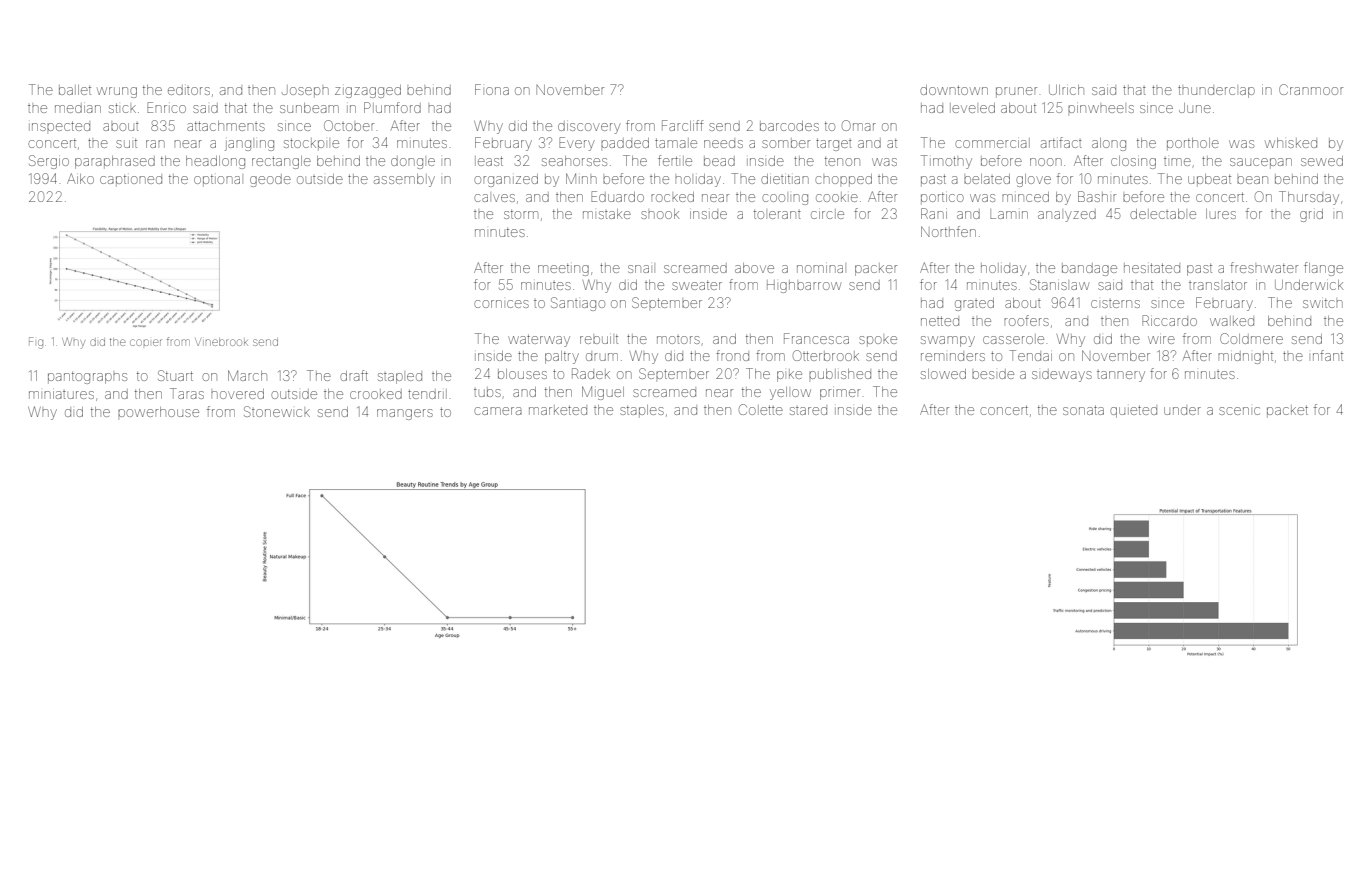  Describe the element at coordinates (1323, 303) in the document. I see `switch` at that location.
